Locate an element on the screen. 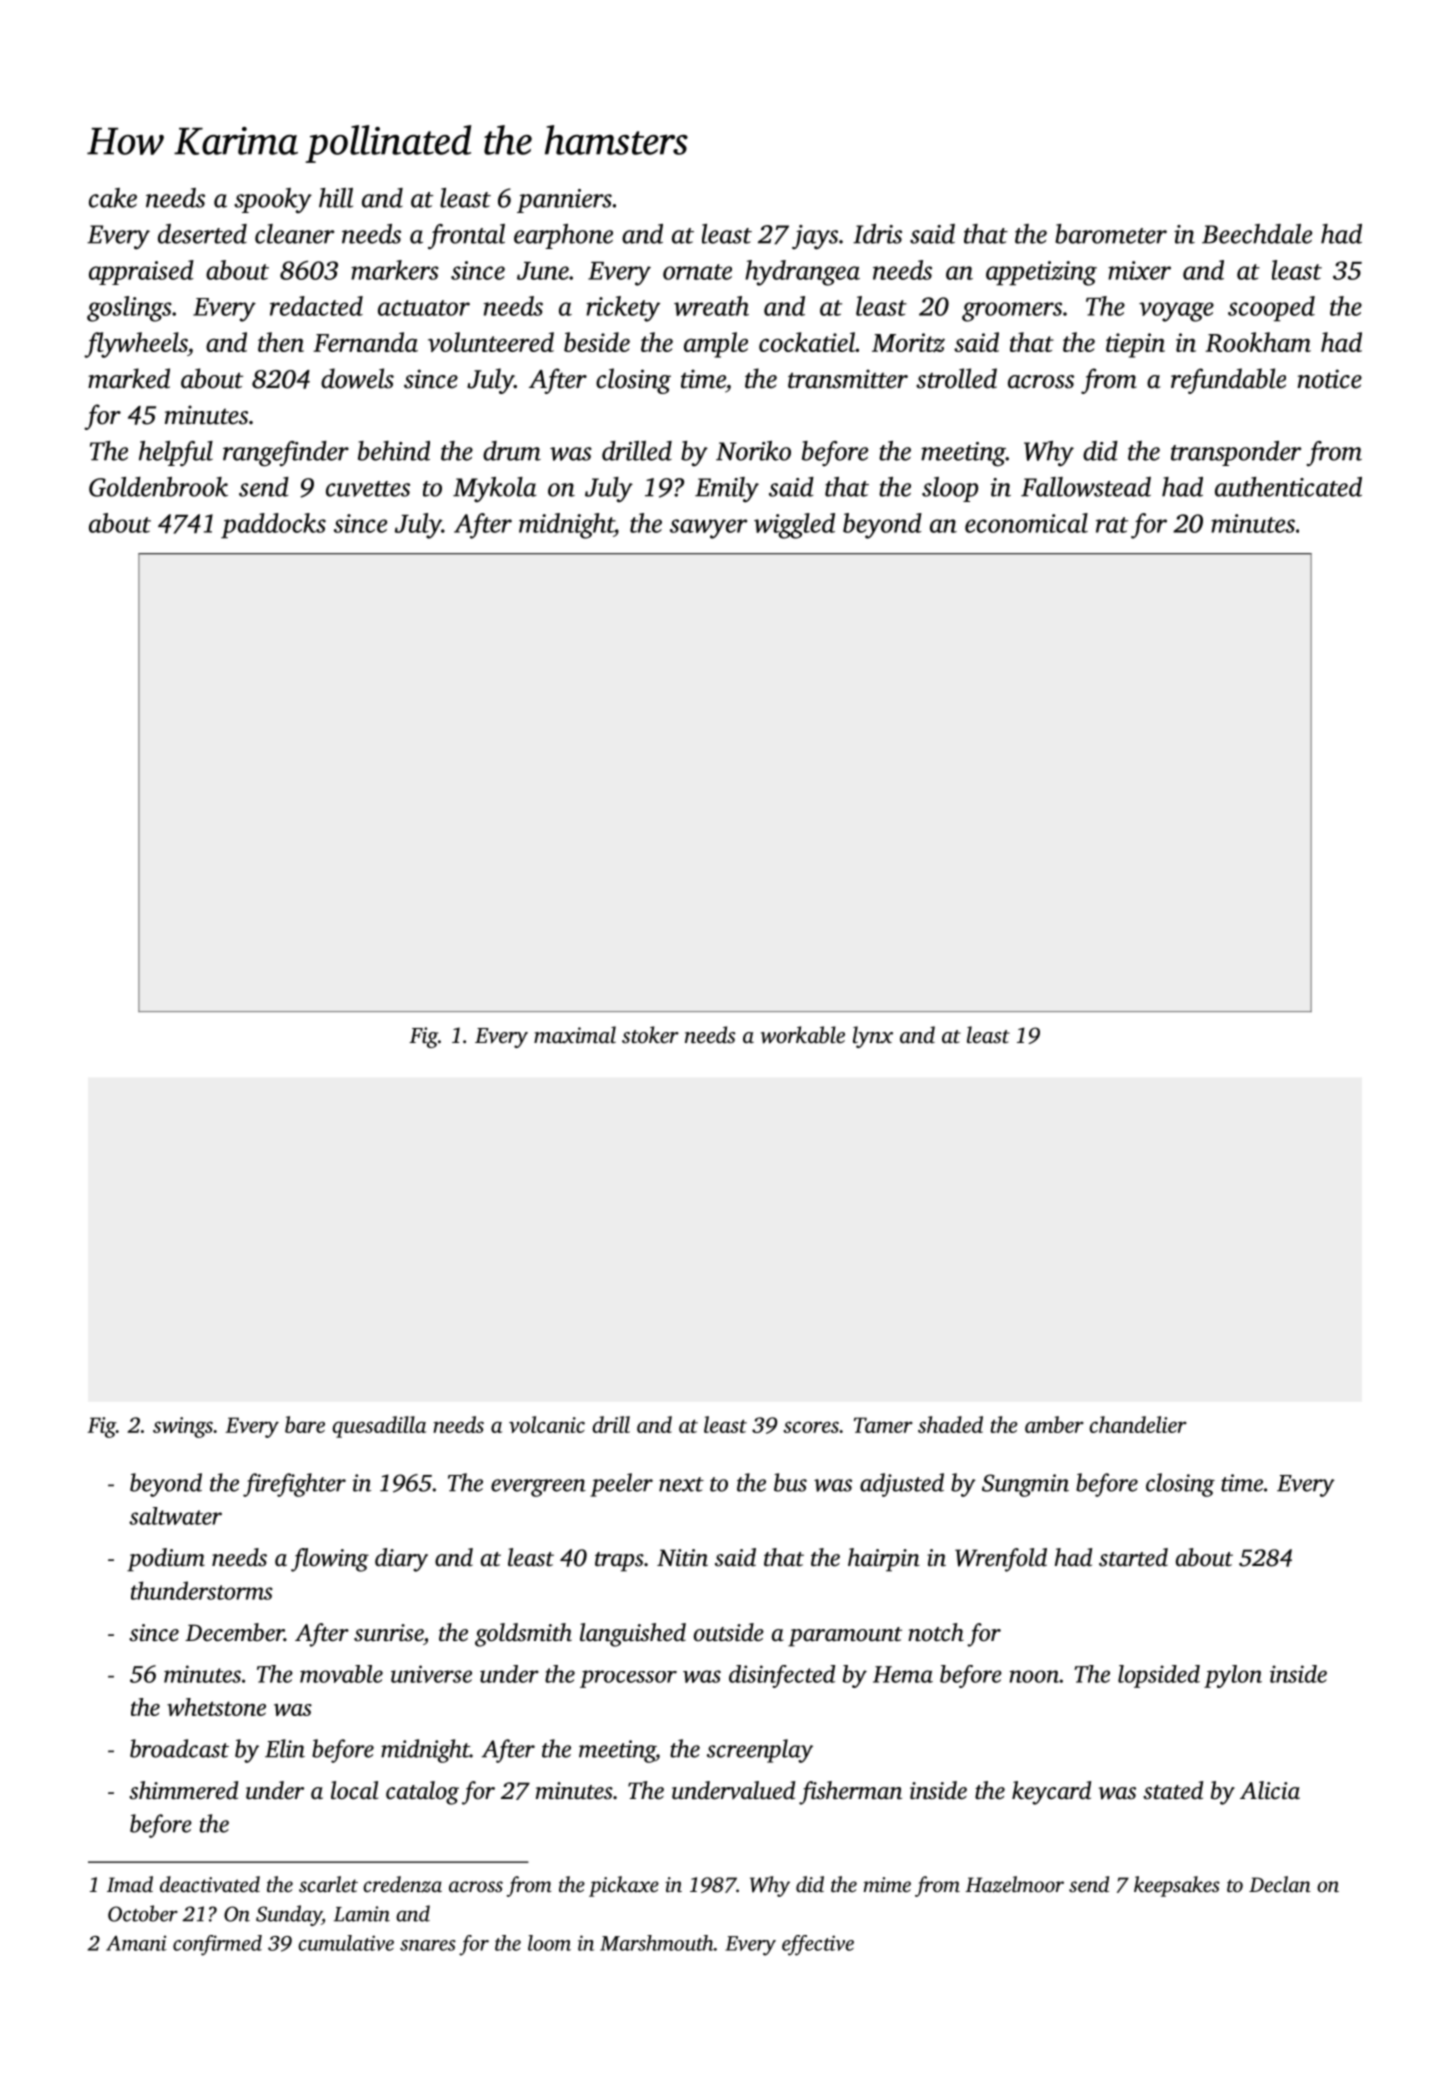  cumulative is located at coordinates (346, 1943).
